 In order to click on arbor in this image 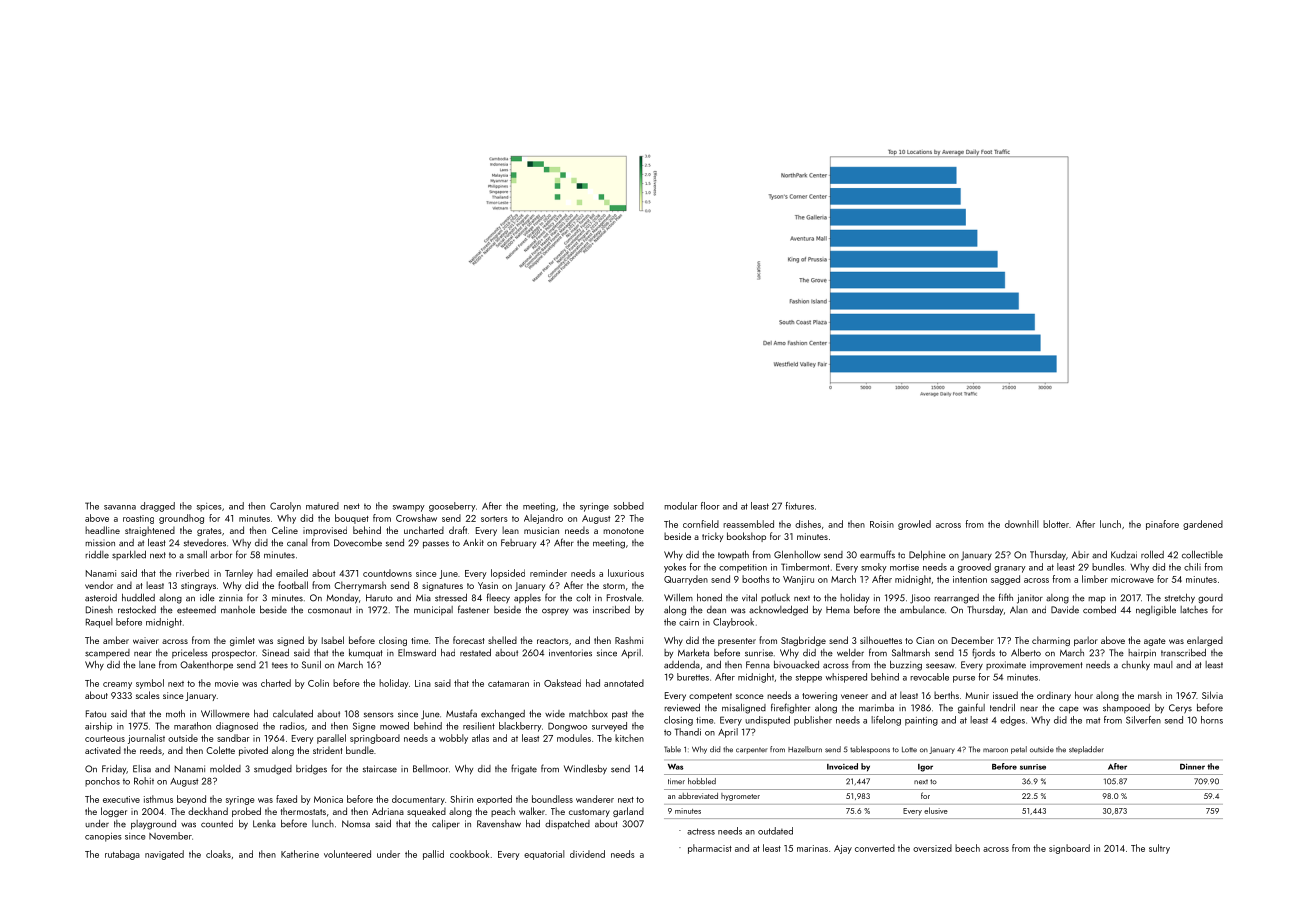, I will do `click(221, 555)`.
